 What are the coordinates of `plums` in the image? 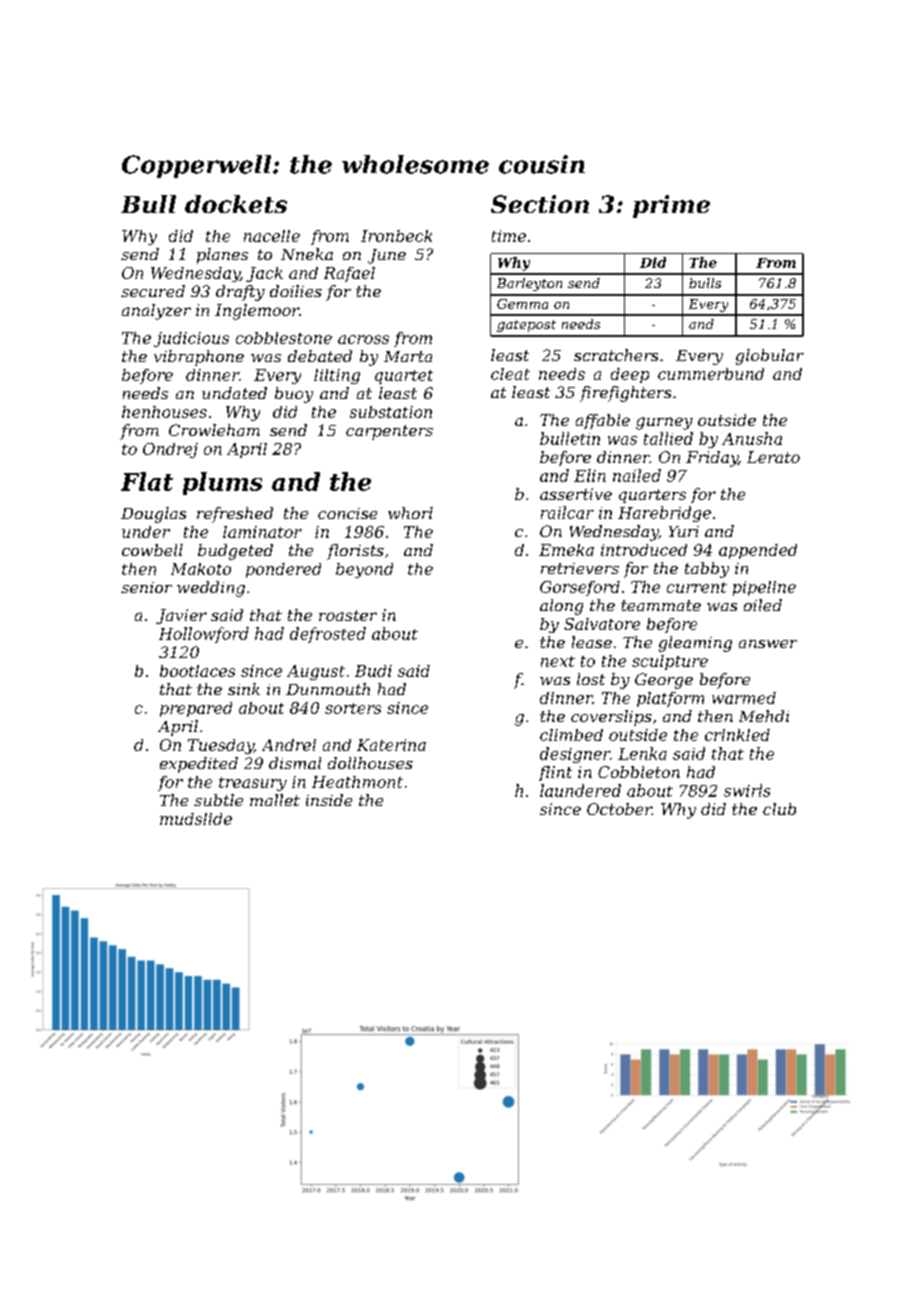 It's located at (222, 483).
